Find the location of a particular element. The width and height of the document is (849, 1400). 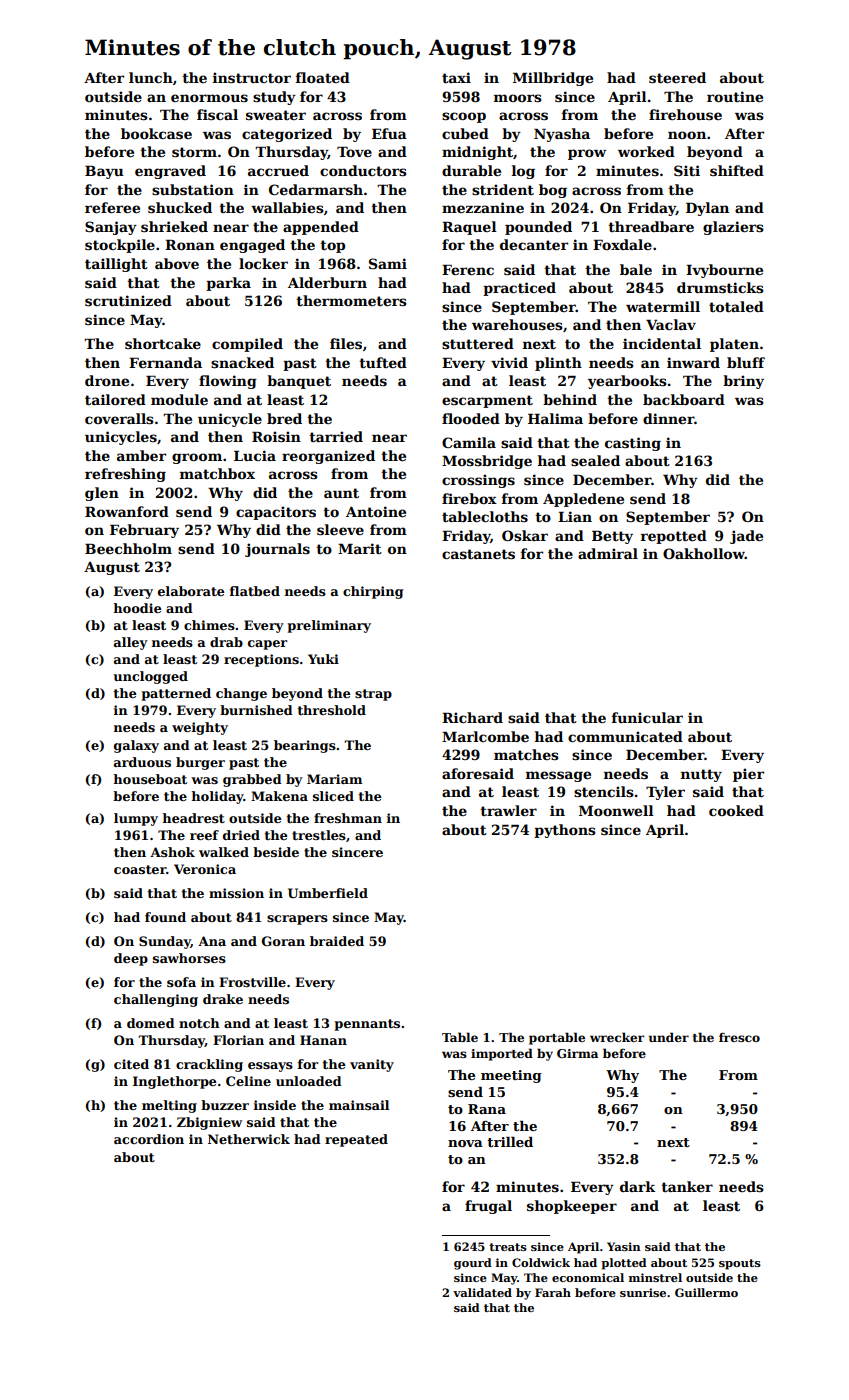

threshold is located at coordinates (332, 710).
